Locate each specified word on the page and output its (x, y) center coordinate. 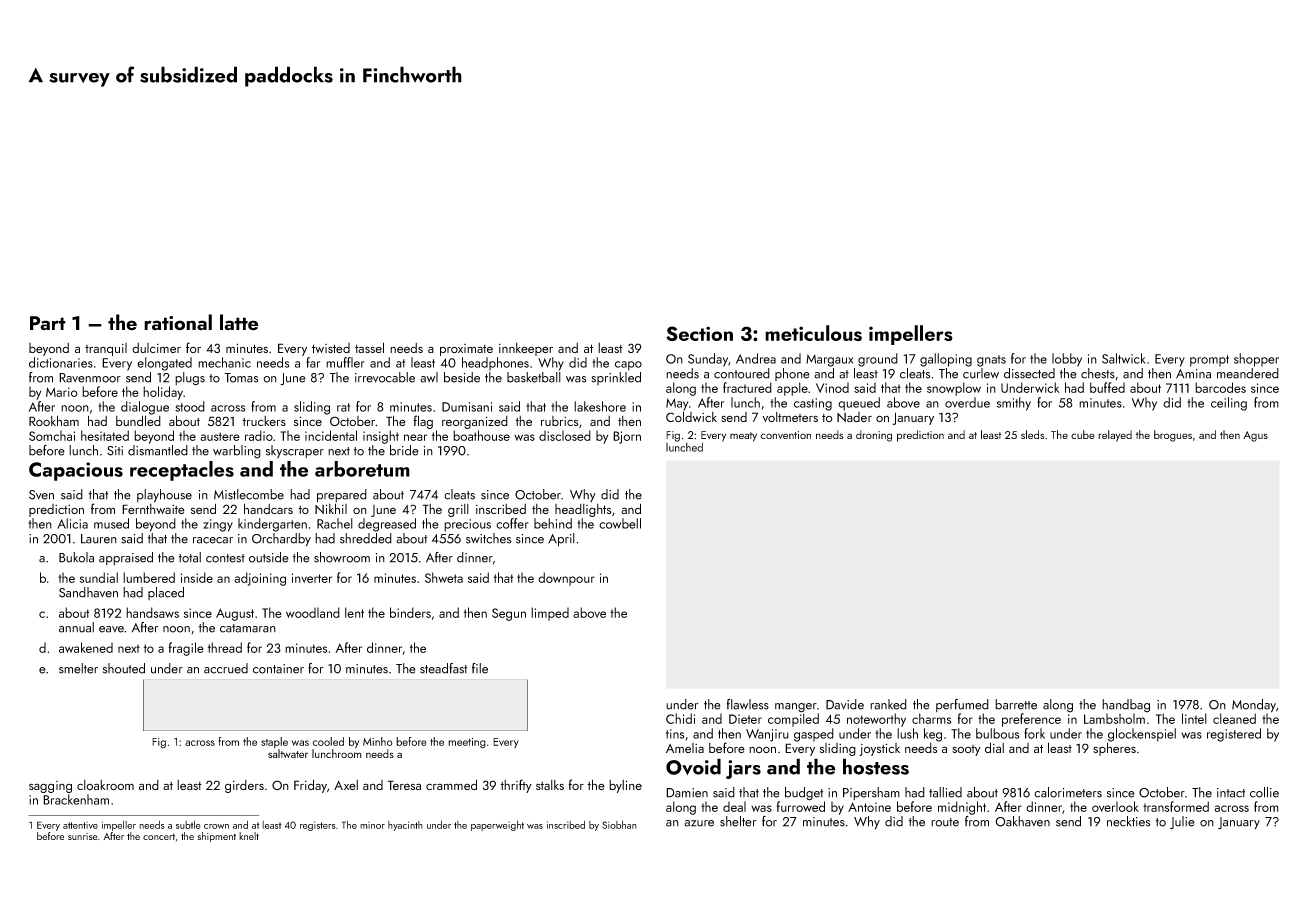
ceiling (1229, 404)
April (561, 540)
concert (159, 837)
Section (699, 334)
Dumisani (467, 407)
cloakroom (105, 785)
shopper (1256, 360)
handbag (1126, 706)
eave (111, 629)
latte (239, 322)
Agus (1255, 436)
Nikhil (331, 508)
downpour (566, 579)
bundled (138, 420)
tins (675, 734)
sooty (966, 750)
